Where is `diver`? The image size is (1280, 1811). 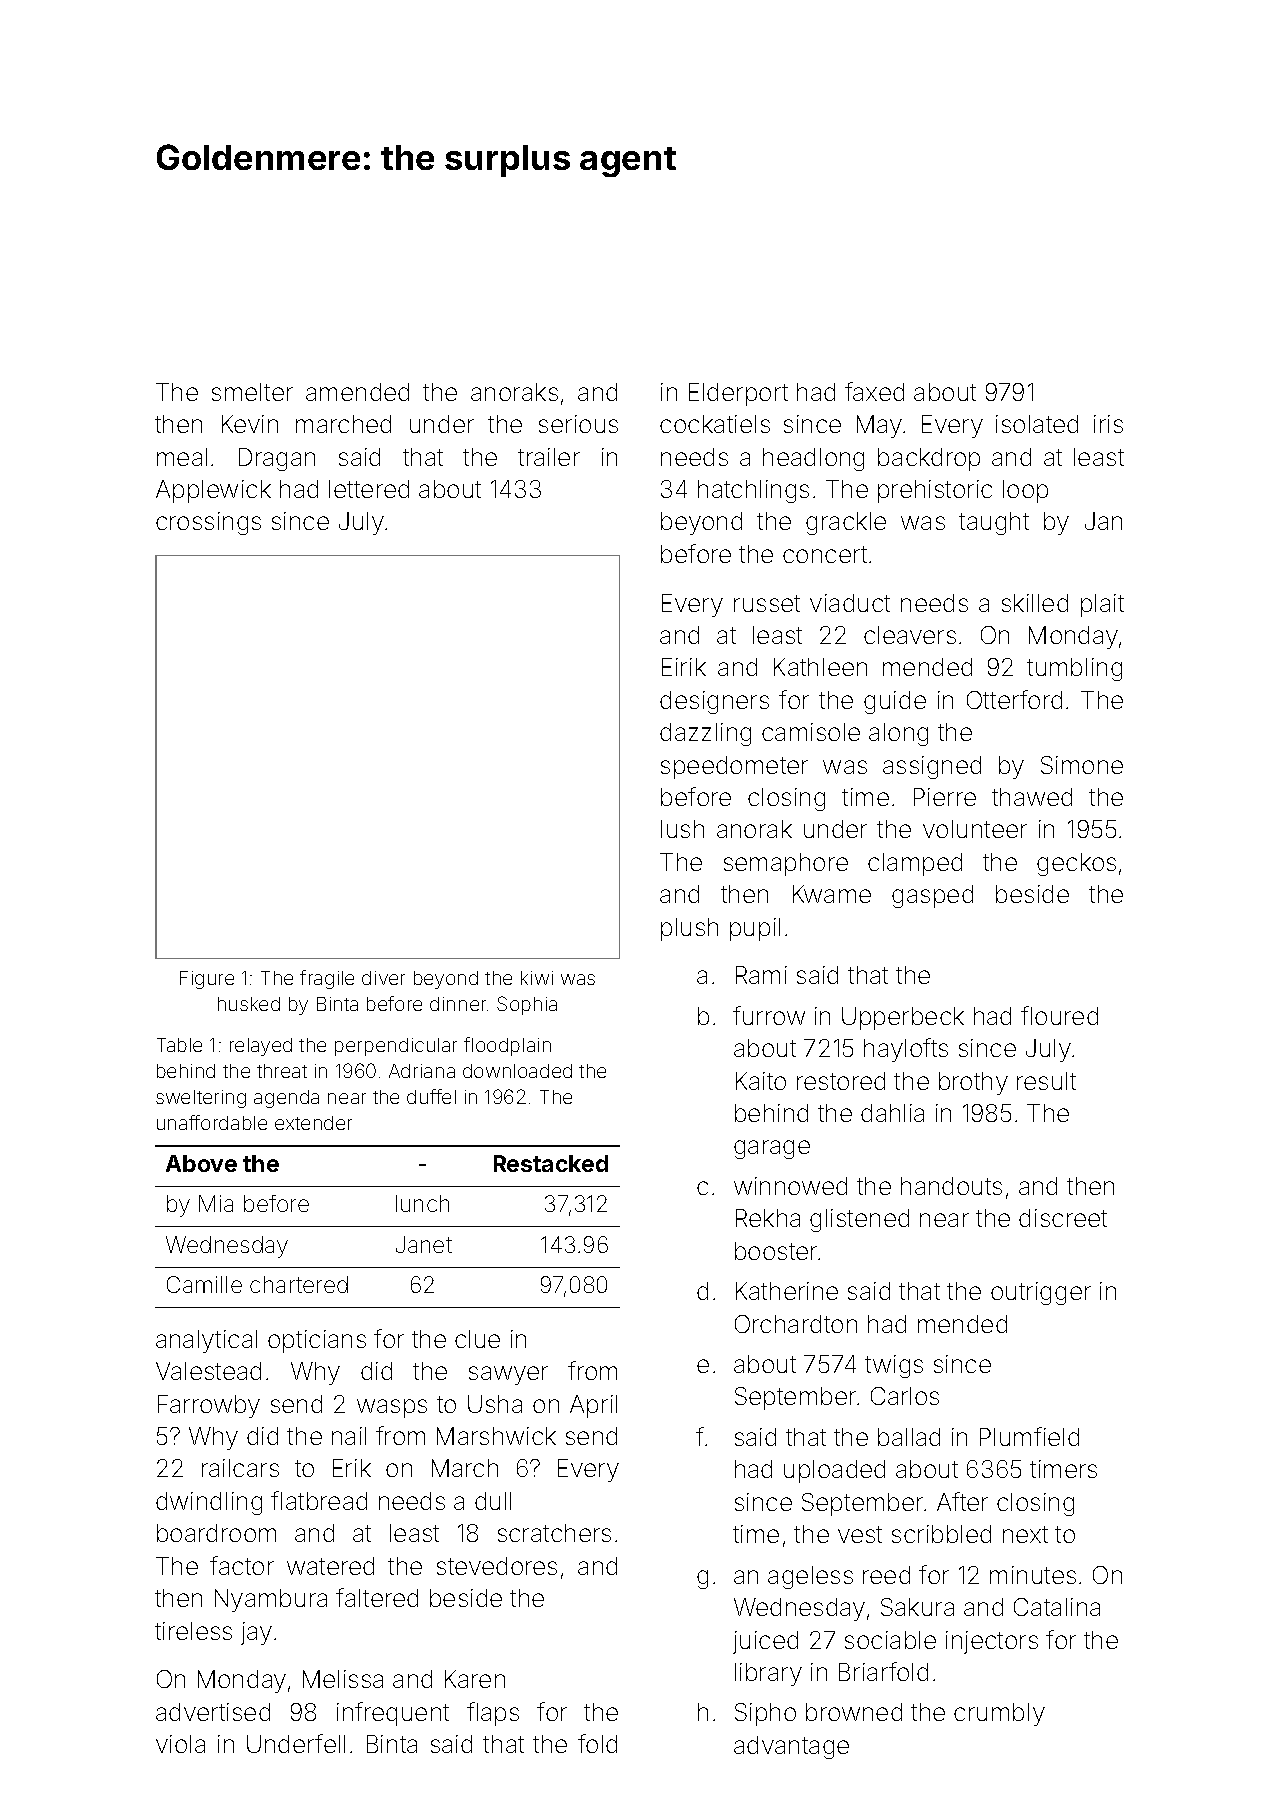
diver is located at coordinates (383, 978).
